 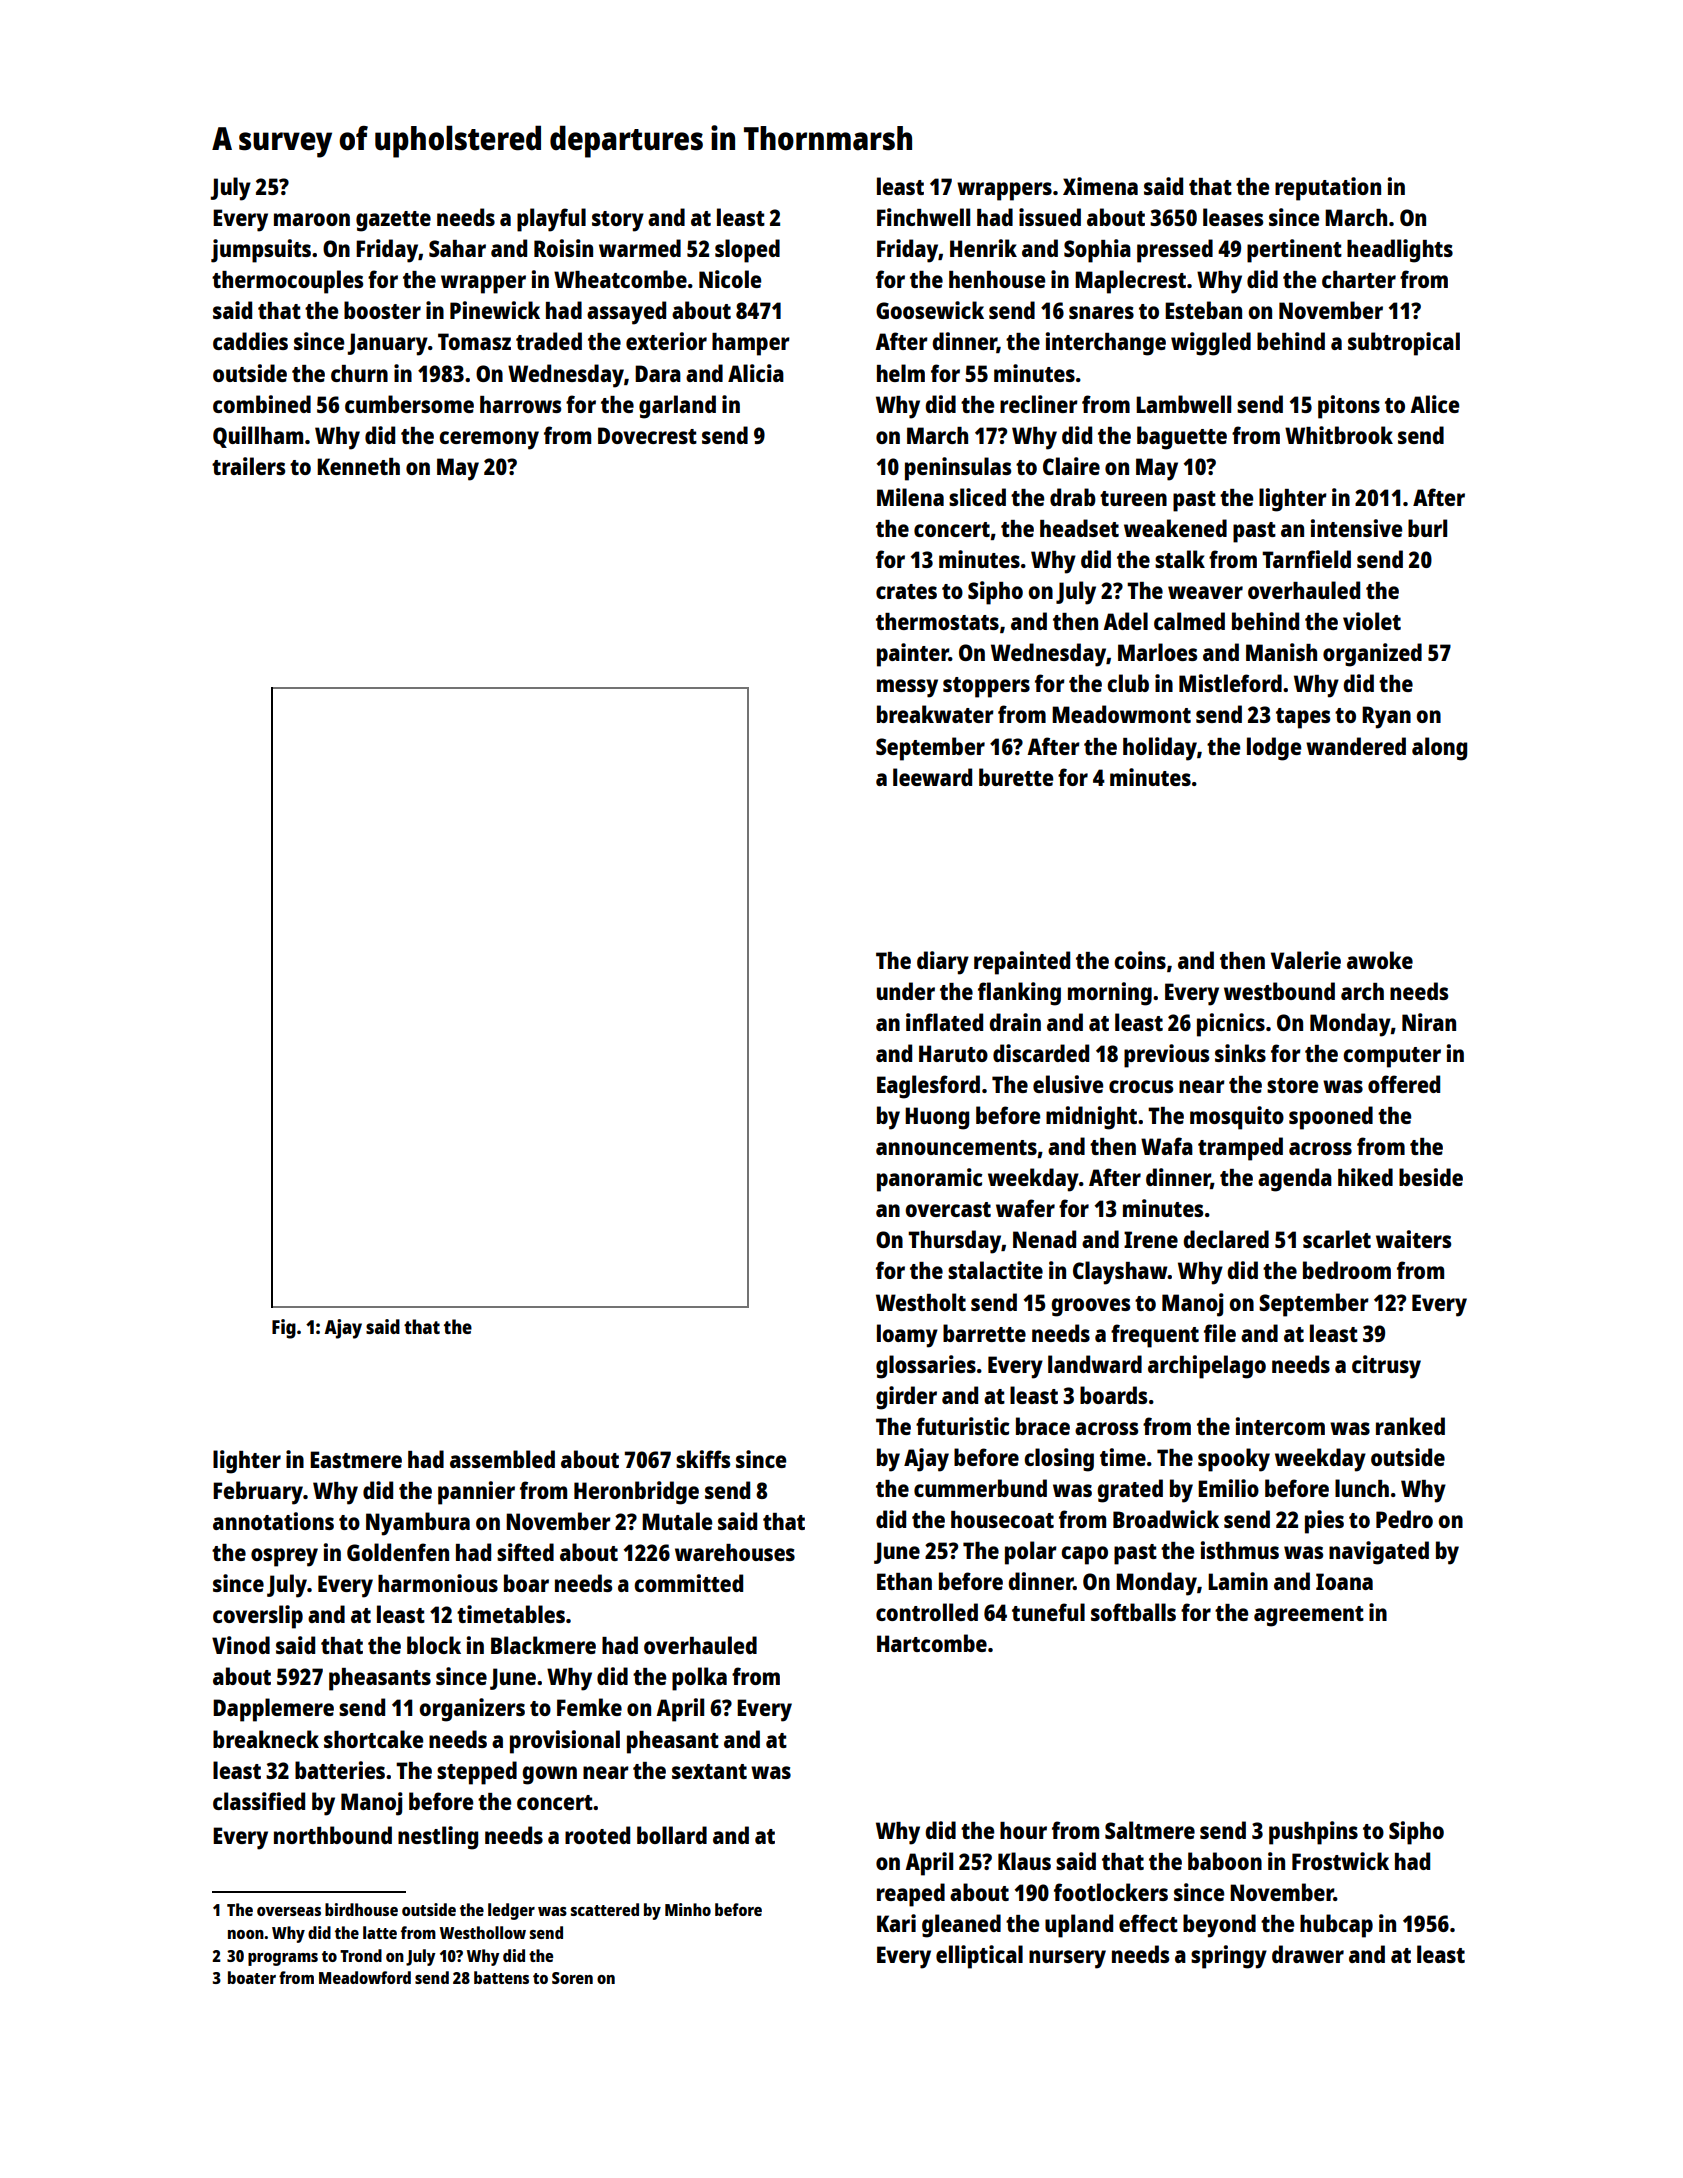 I want to click on nestling, so click(x=438, y=1838).
